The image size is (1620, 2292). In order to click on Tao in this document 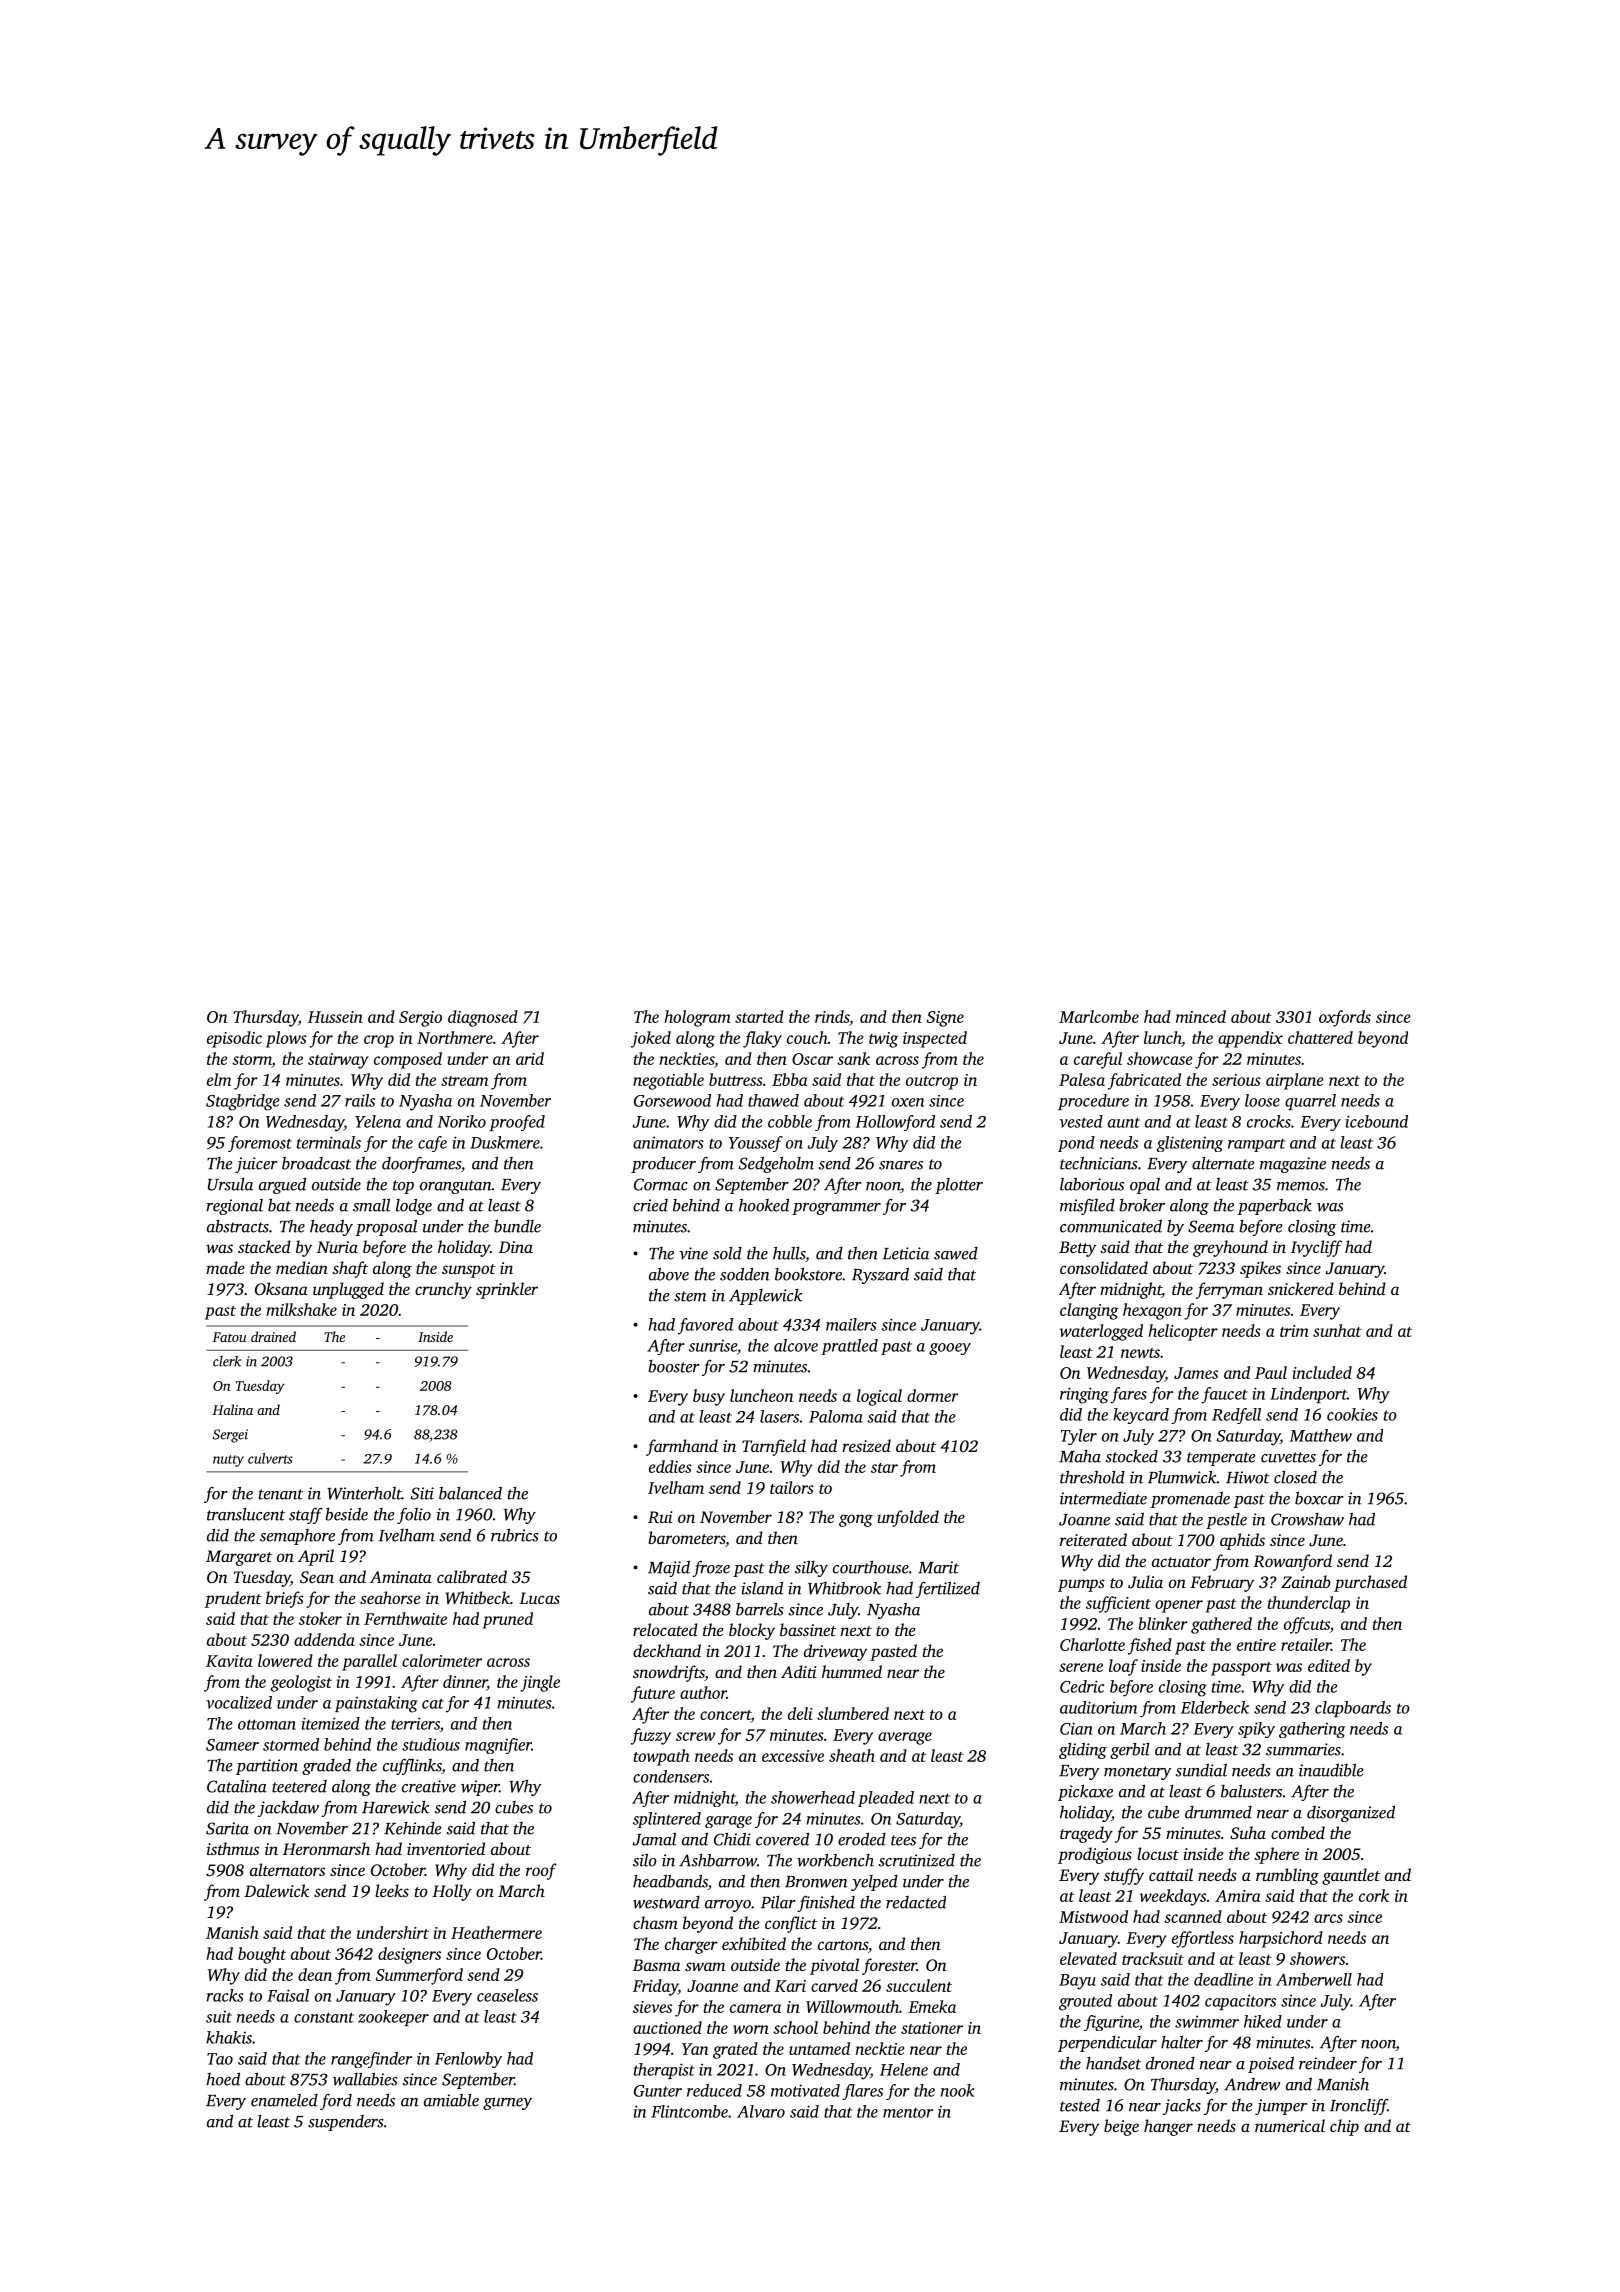, I will do `click(220, 2059)`.
